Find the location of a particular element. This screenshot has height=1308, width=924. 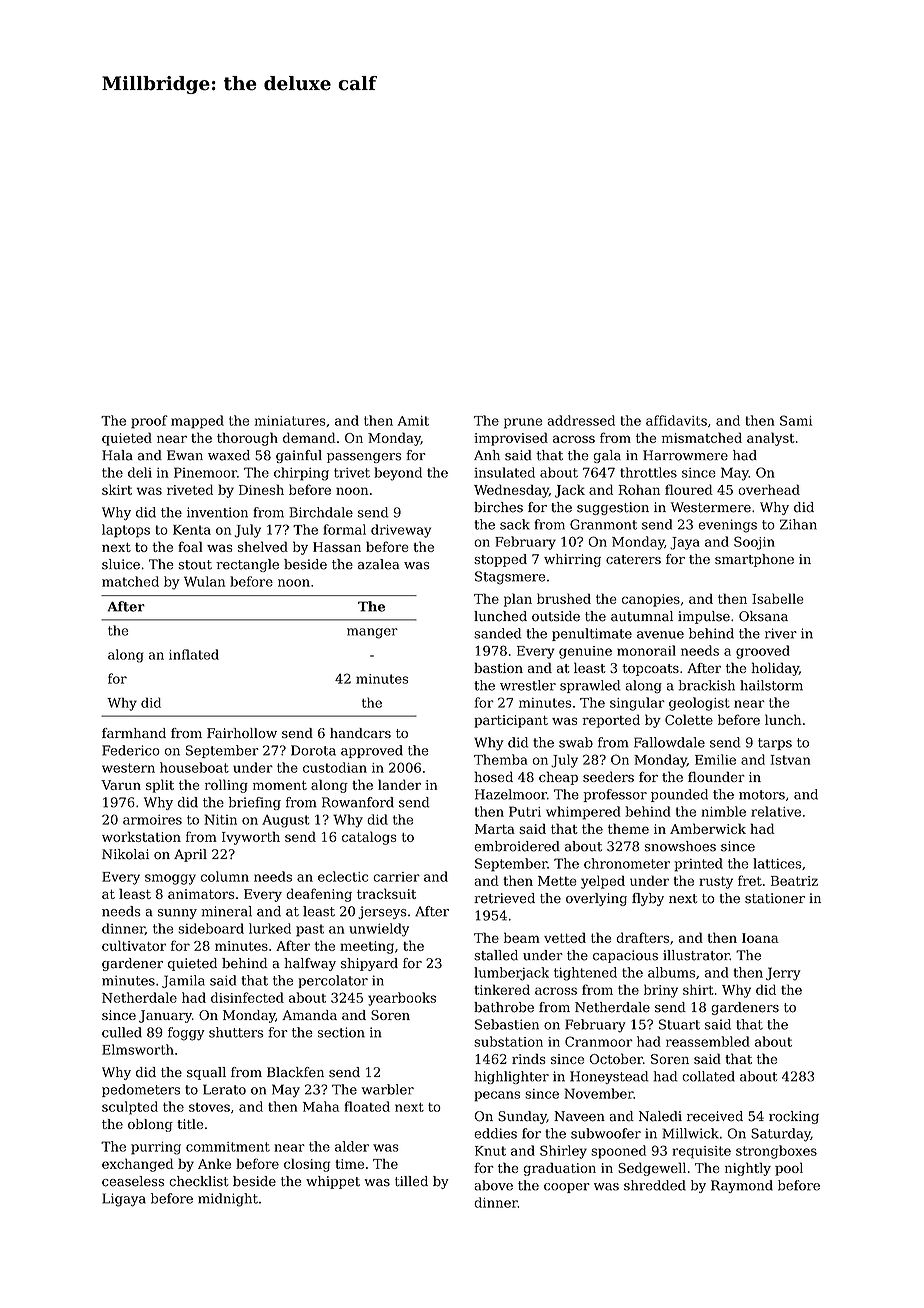

affidavits is located at coordinates (676, 420).
